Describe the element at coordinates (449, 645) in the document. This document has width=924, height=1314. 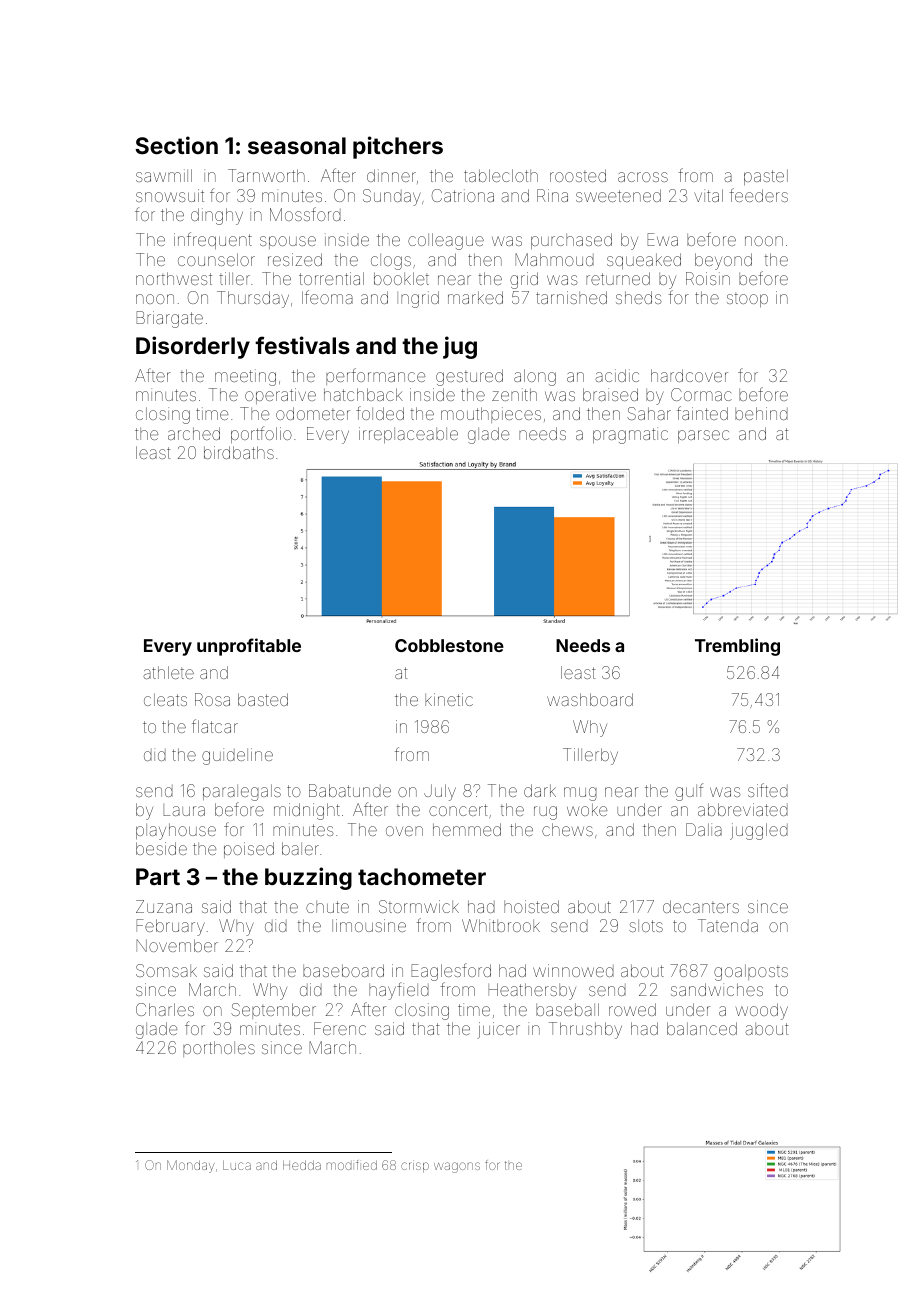
I see `Cobblestone` at that location.
